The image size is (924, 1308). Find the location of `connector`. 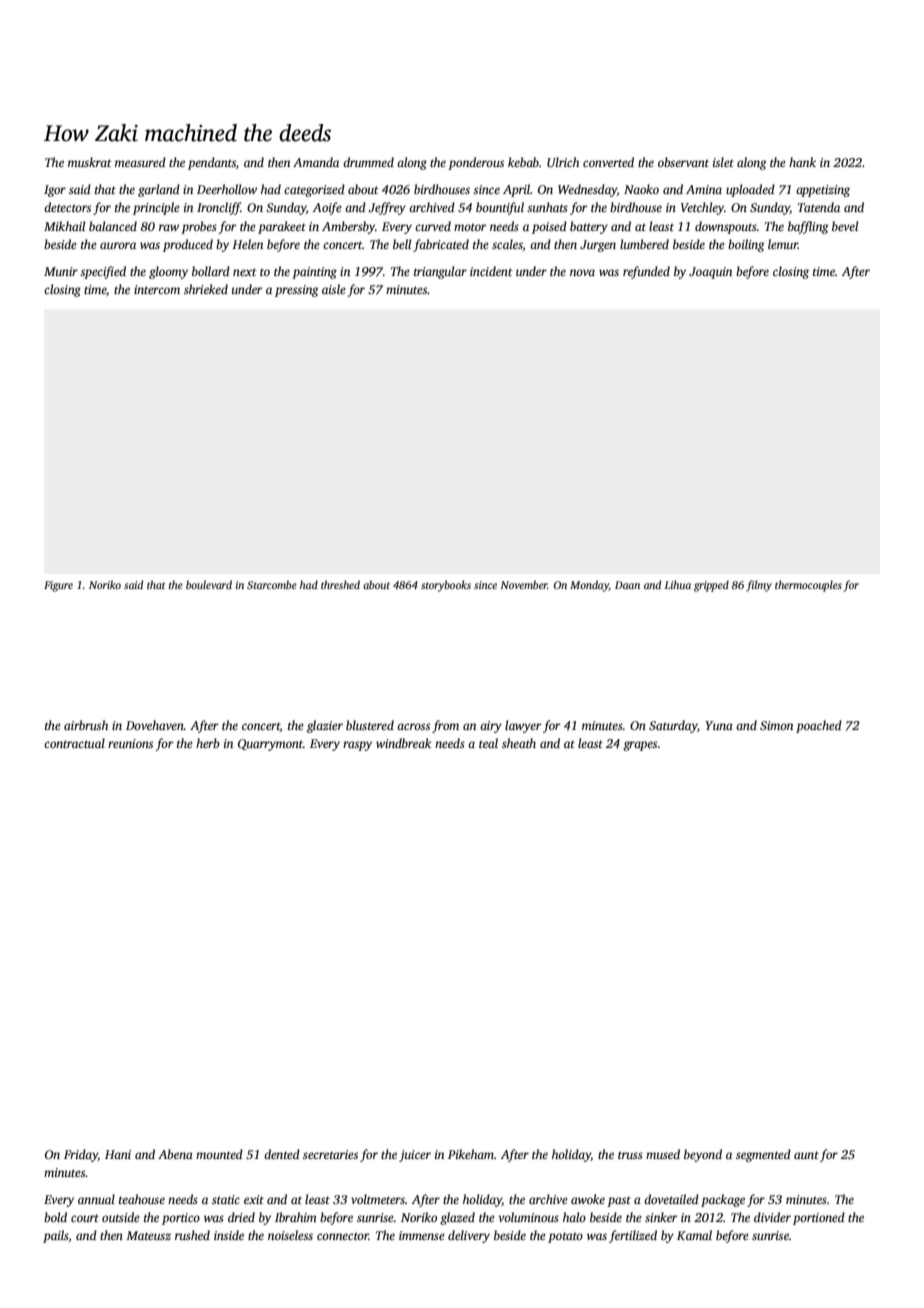

connector is located at coordinates (343, 1236).
